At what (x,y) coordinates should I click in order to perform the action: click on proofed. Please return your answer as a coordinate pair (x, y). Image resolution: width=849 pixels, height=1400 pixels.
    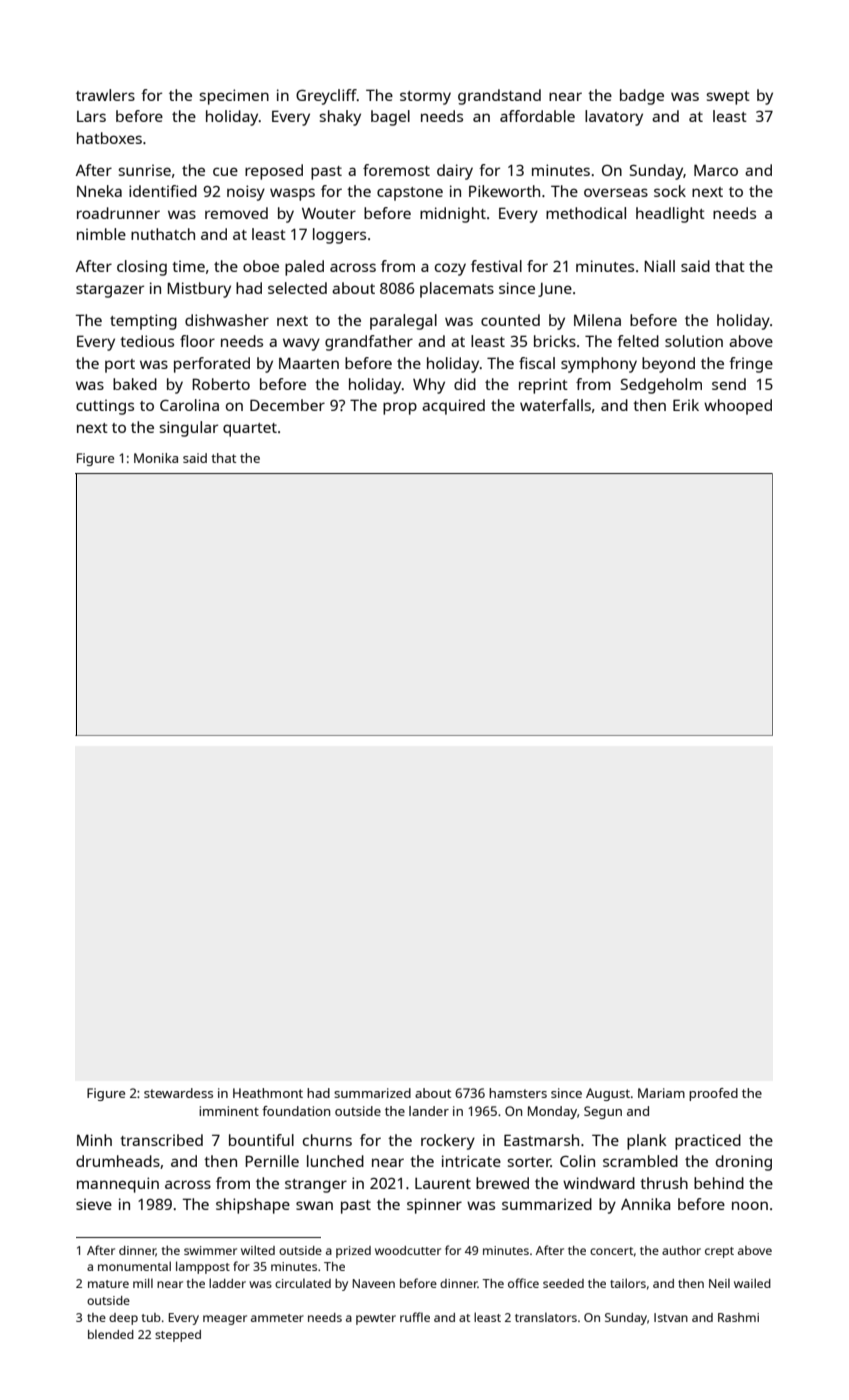
    Looking at the image, I should click on (713, 1094).
